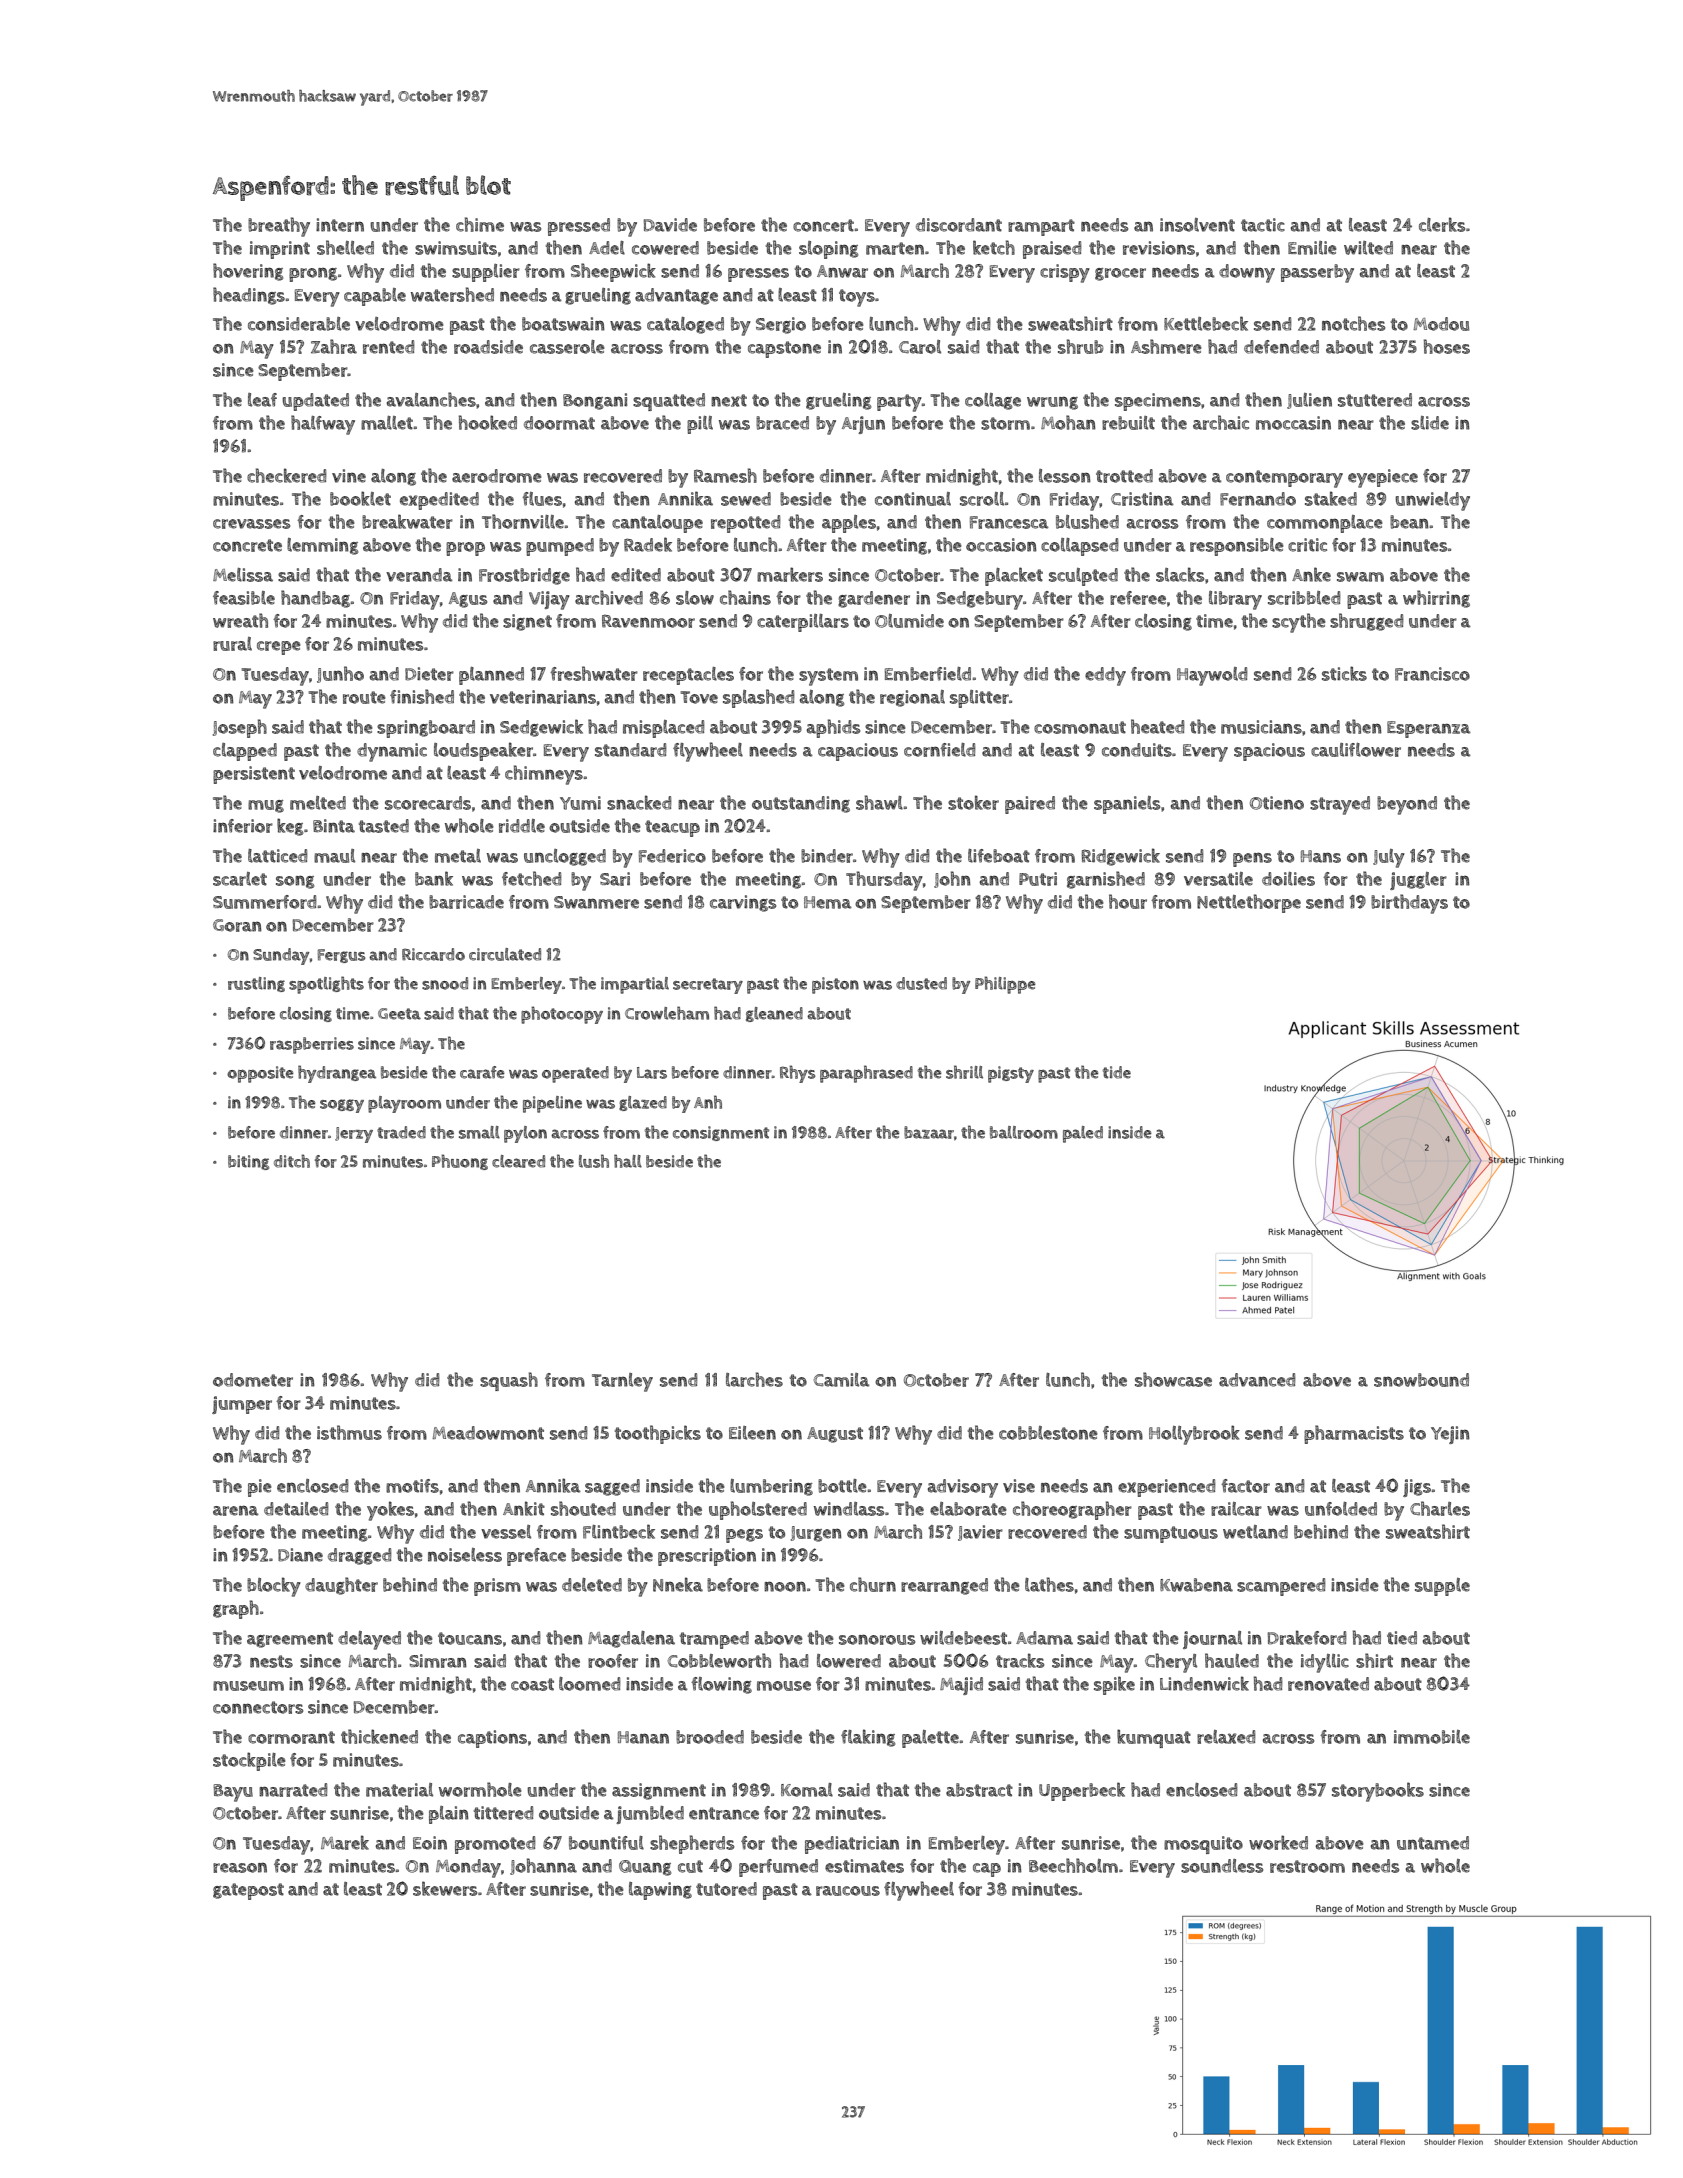  Describe the element at coordinates (243, 826) in the screenshot. I see `inferior` at that location.
